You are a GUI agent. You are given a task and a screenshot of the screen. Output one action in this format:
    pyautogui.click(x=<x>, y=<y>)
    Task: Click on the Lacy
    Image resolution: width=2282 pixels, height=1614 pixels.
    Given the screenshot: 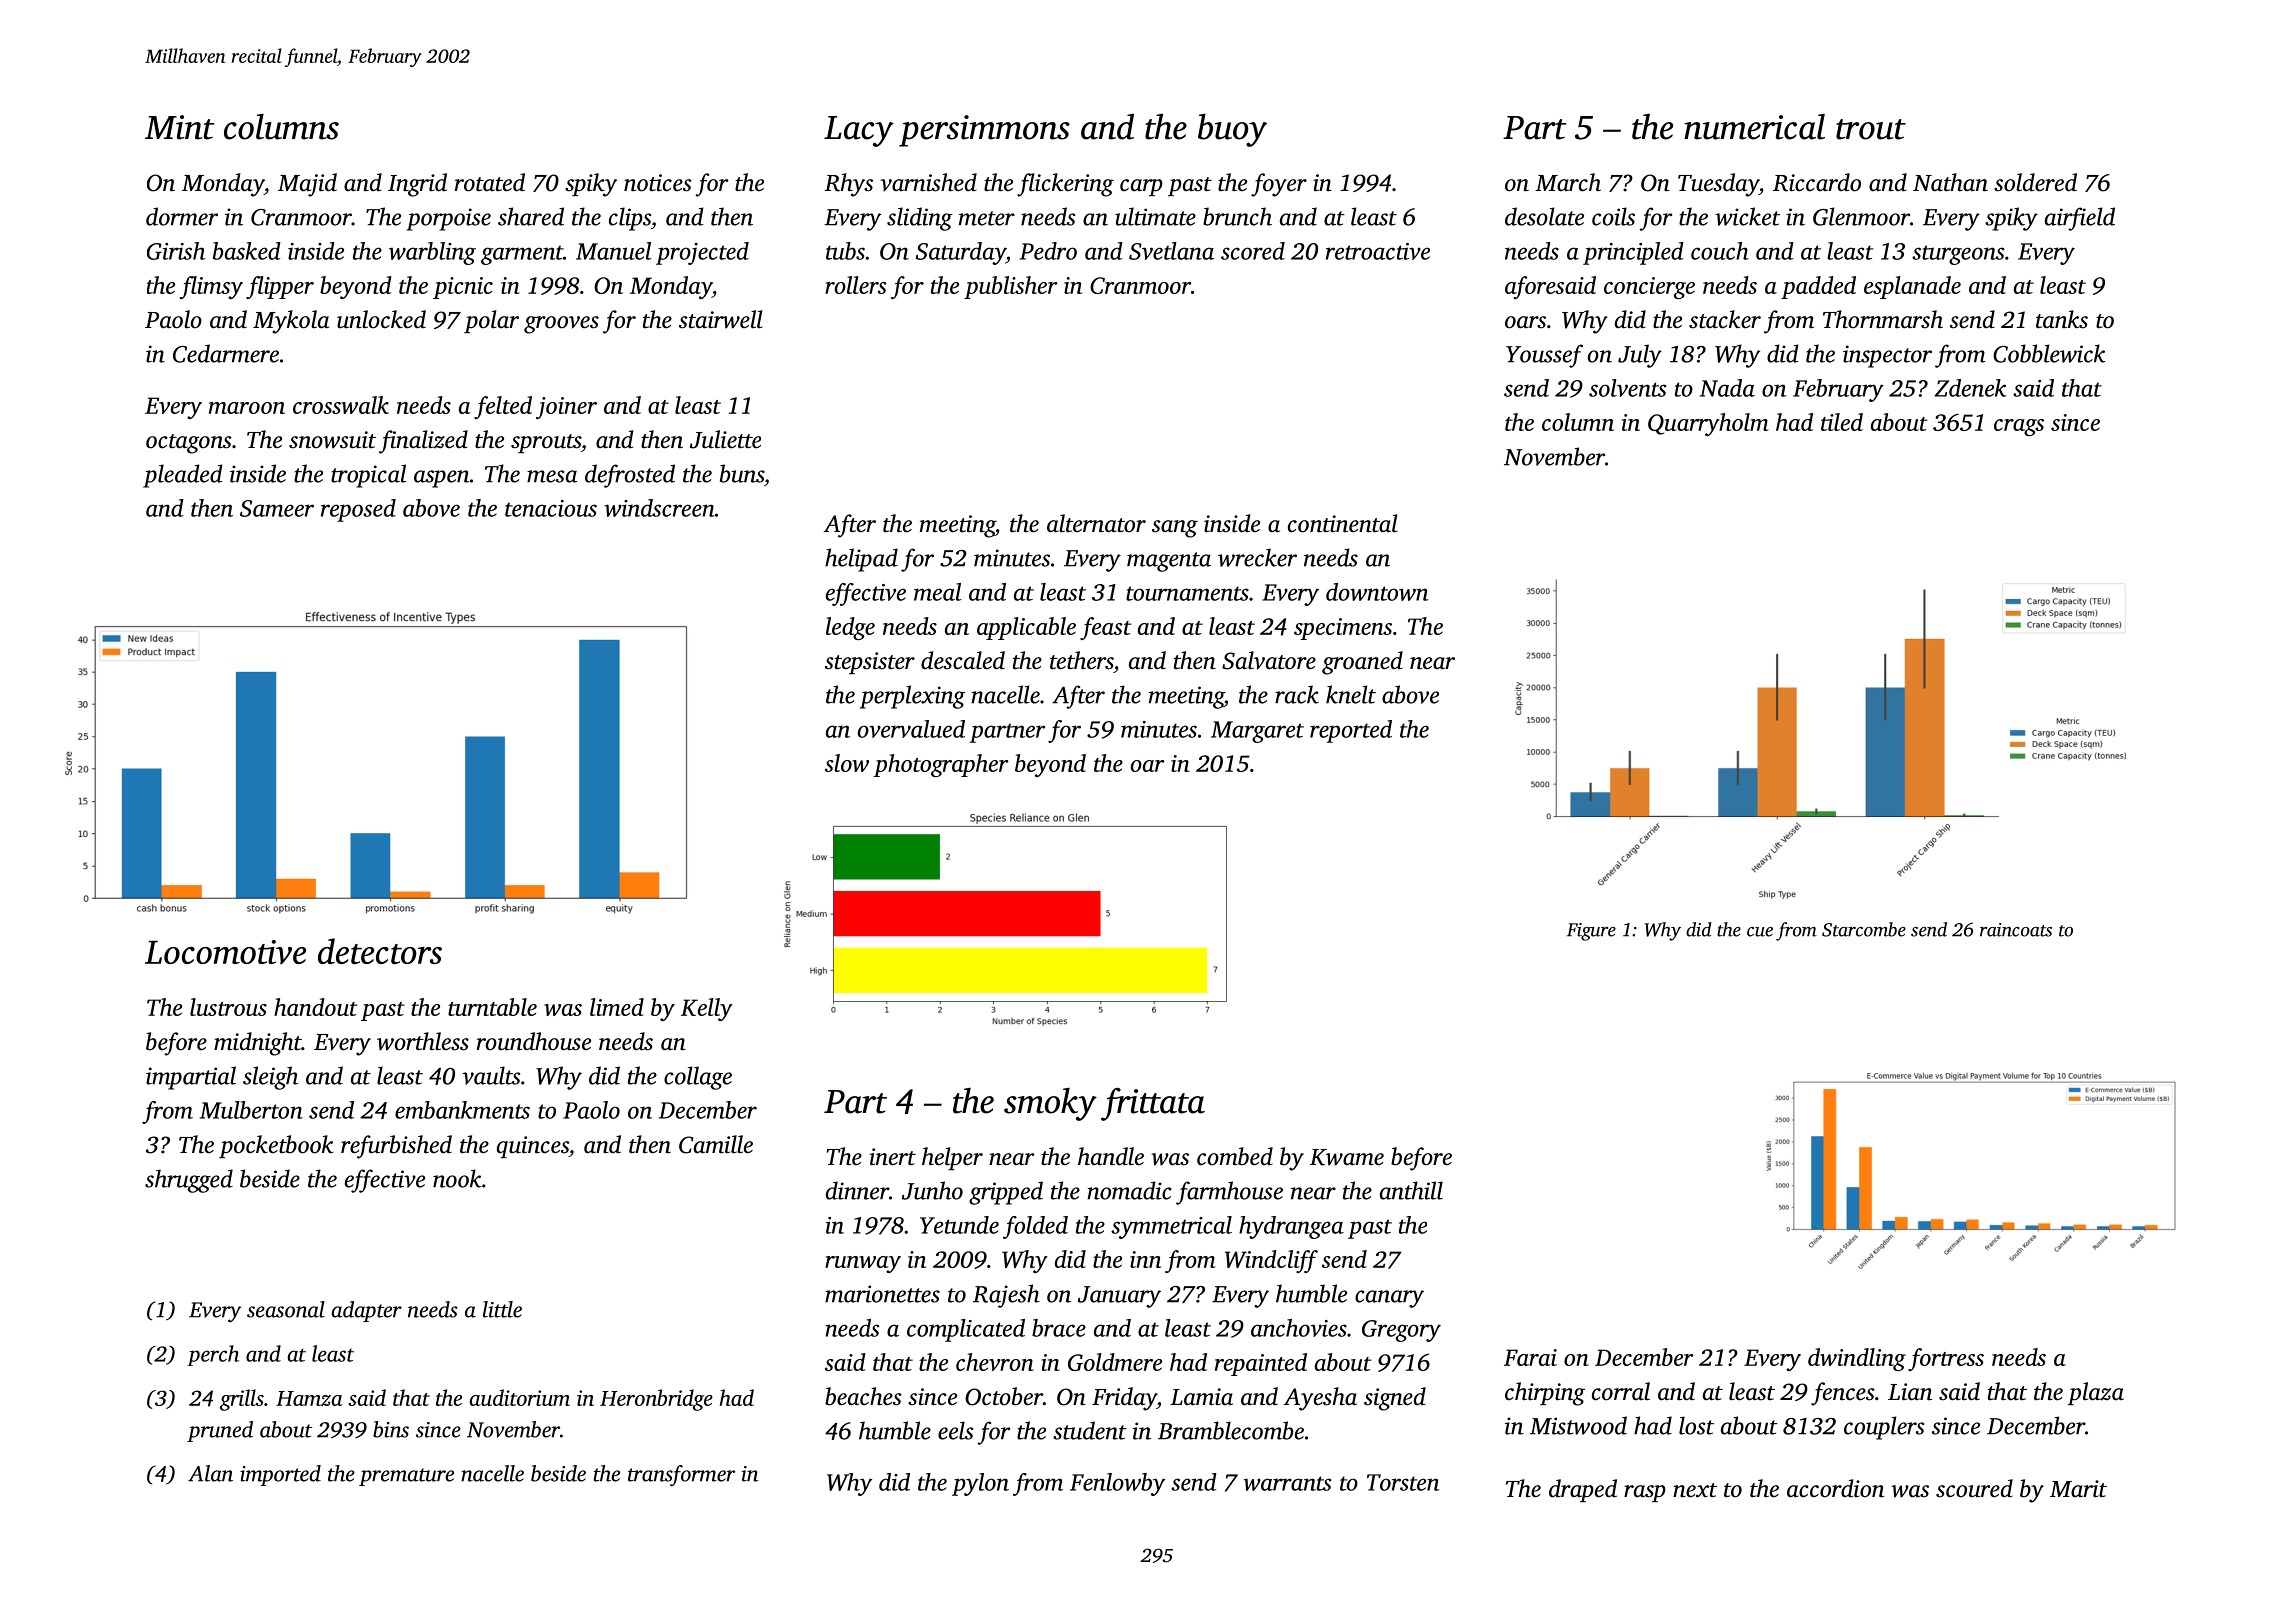 What is the action you would take?
    pyautogui.click(x=859, y=131)
